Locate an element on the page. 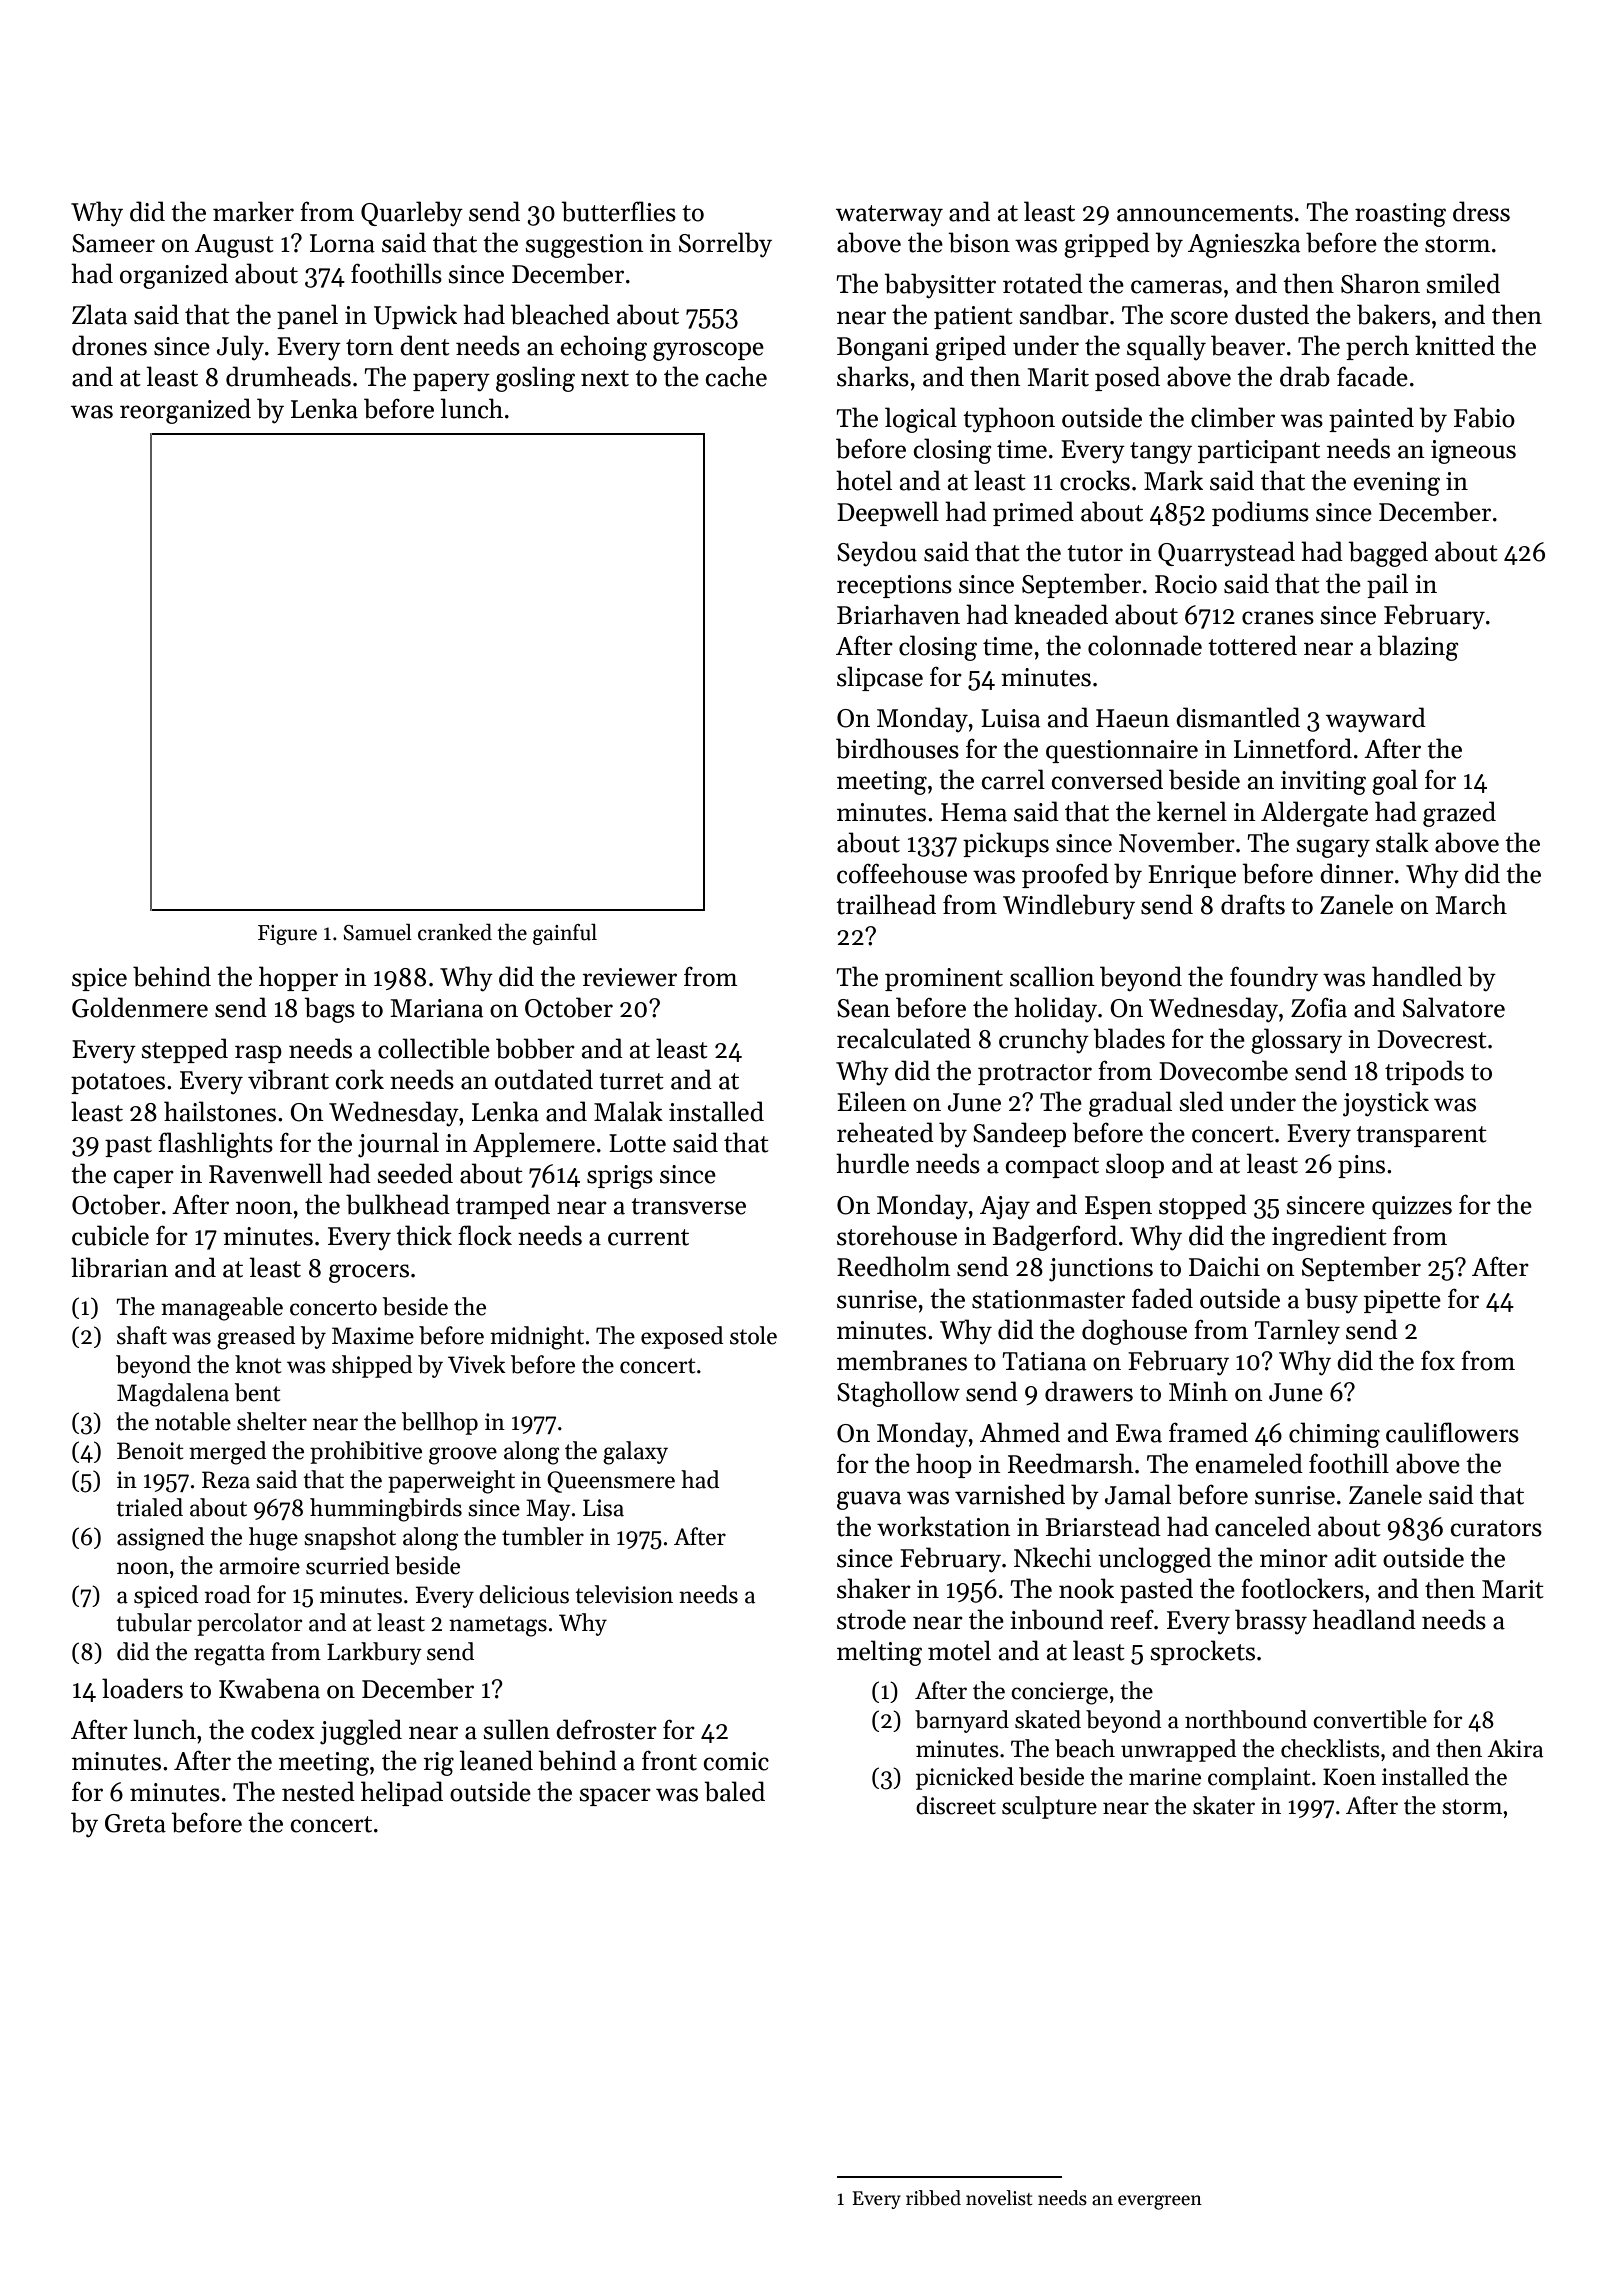  gyroscope is located at coordinates (708, 351).
